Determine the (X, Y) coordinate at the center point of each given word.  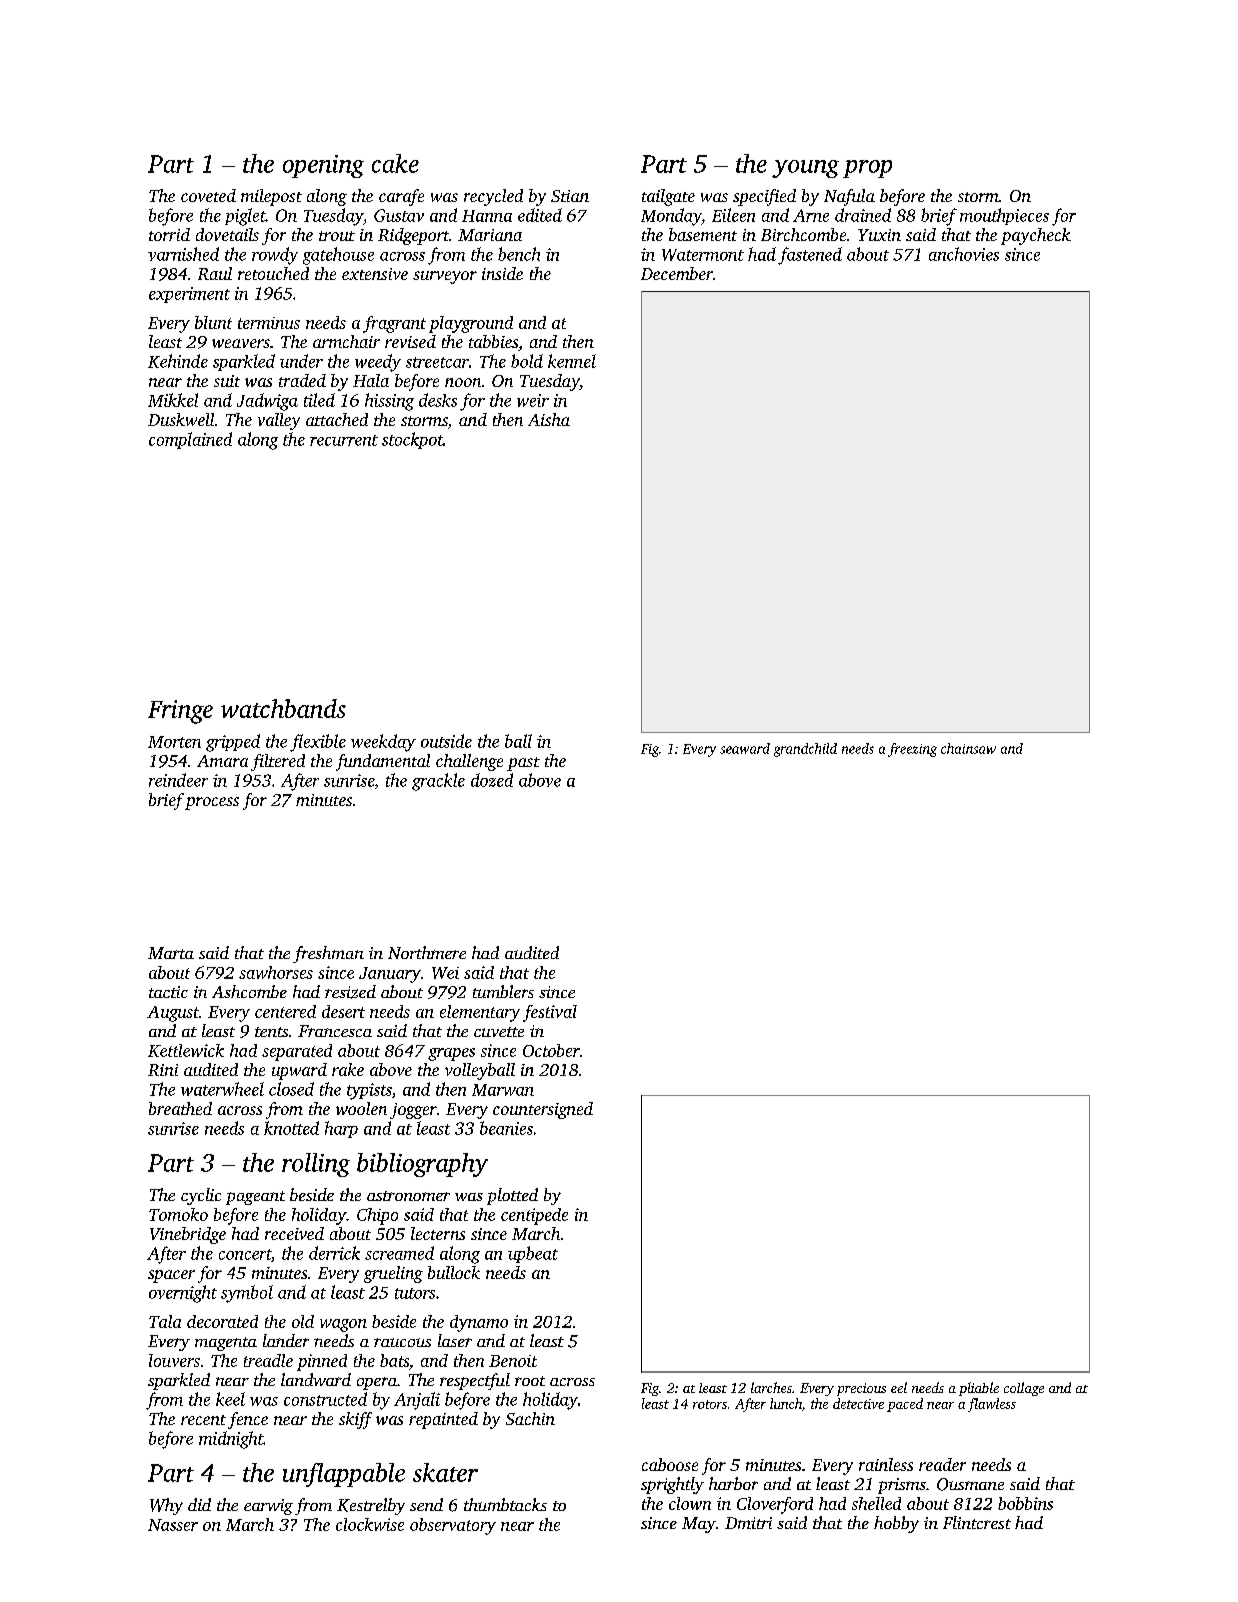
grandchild (805, 750)
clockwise (370, 1524)
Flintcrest (977, 1522)
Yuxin (879, 235)
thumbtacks (505, 1504)
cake (395, 163)
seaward (745, 748)
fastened (810, 256)
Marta (171, 953)
